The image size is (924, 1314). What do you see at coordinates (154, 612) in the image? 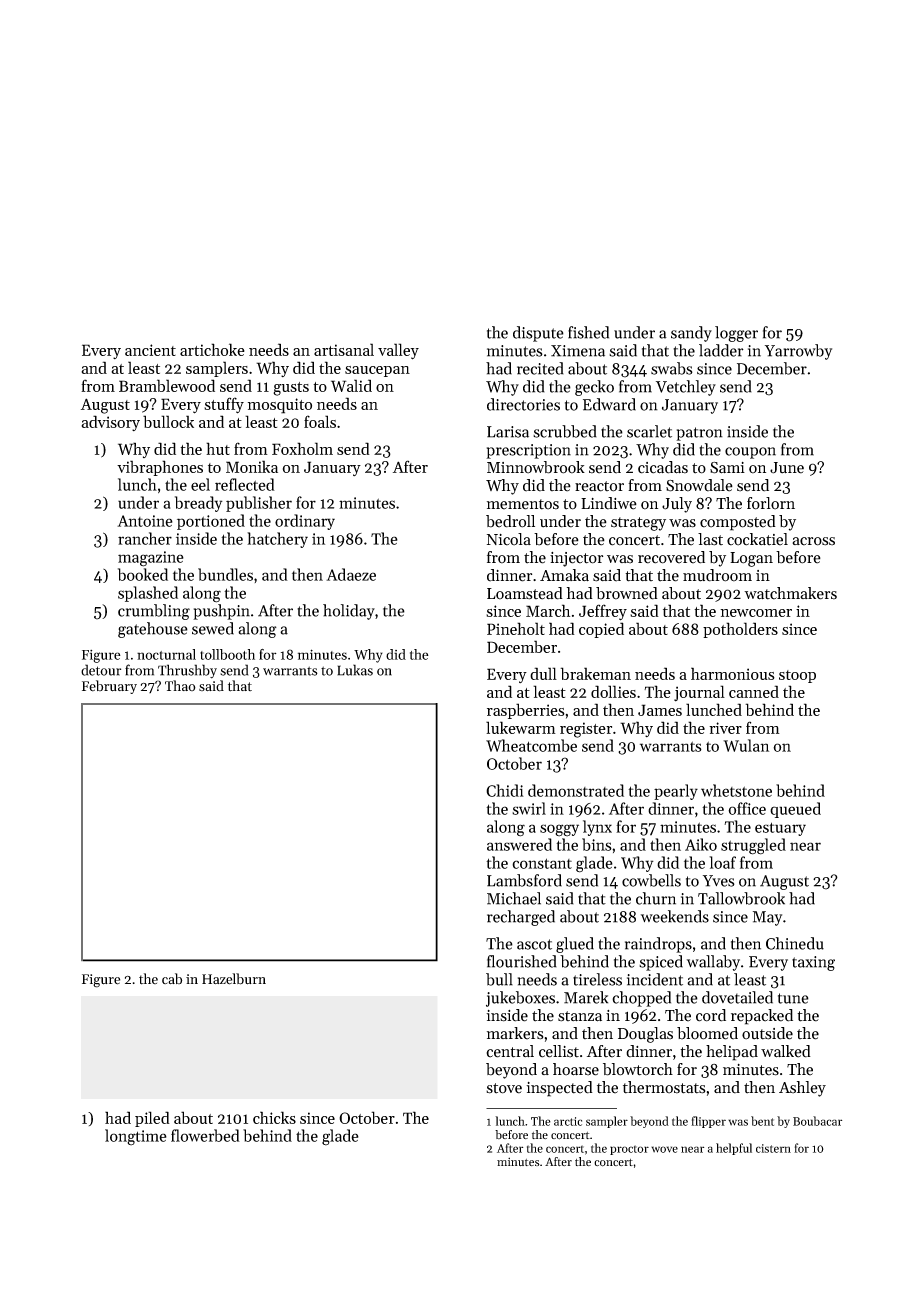
I see `crumbling` at bounding box center [154, 612].
